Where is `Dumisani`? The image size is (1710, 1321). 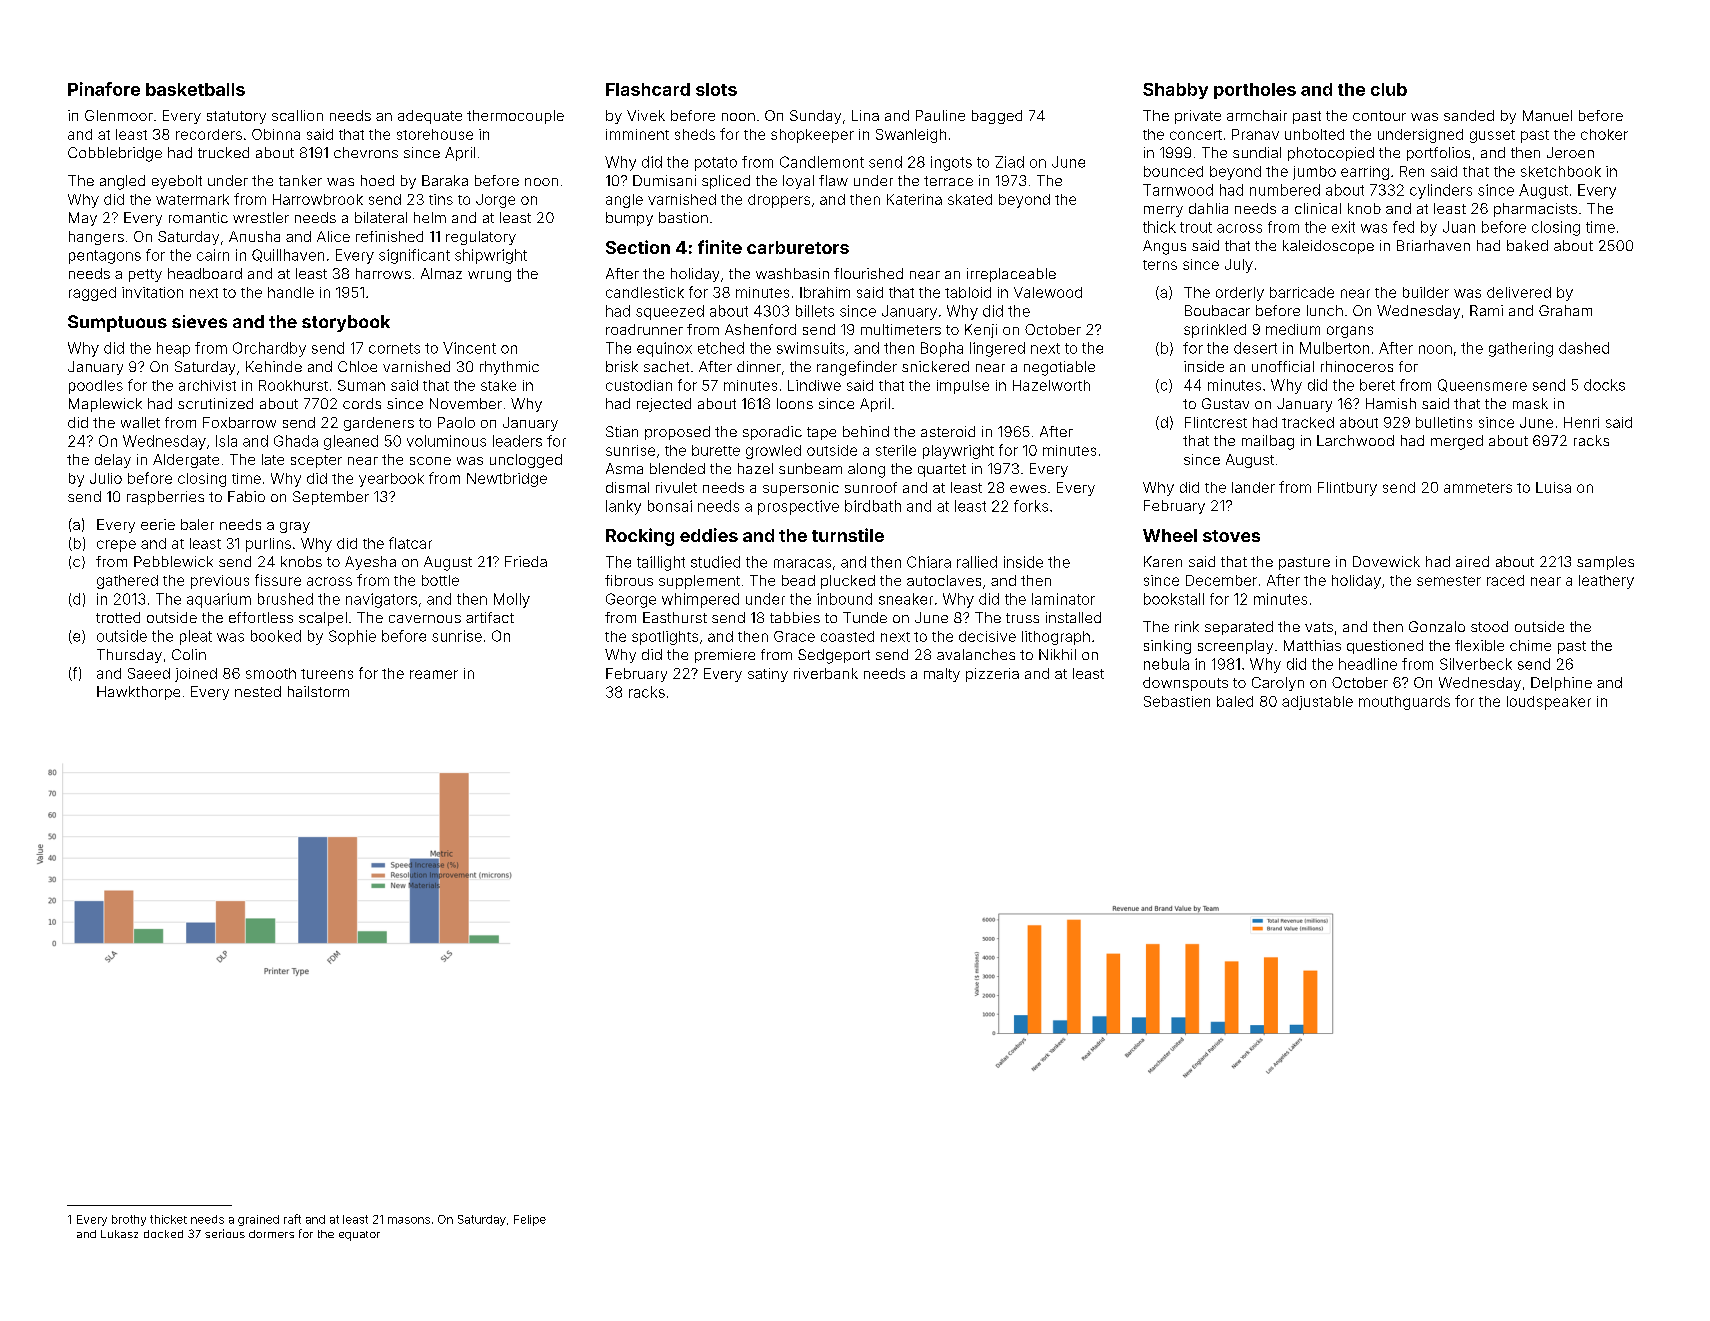 Dumisani is located at coordinates (664, 180).
